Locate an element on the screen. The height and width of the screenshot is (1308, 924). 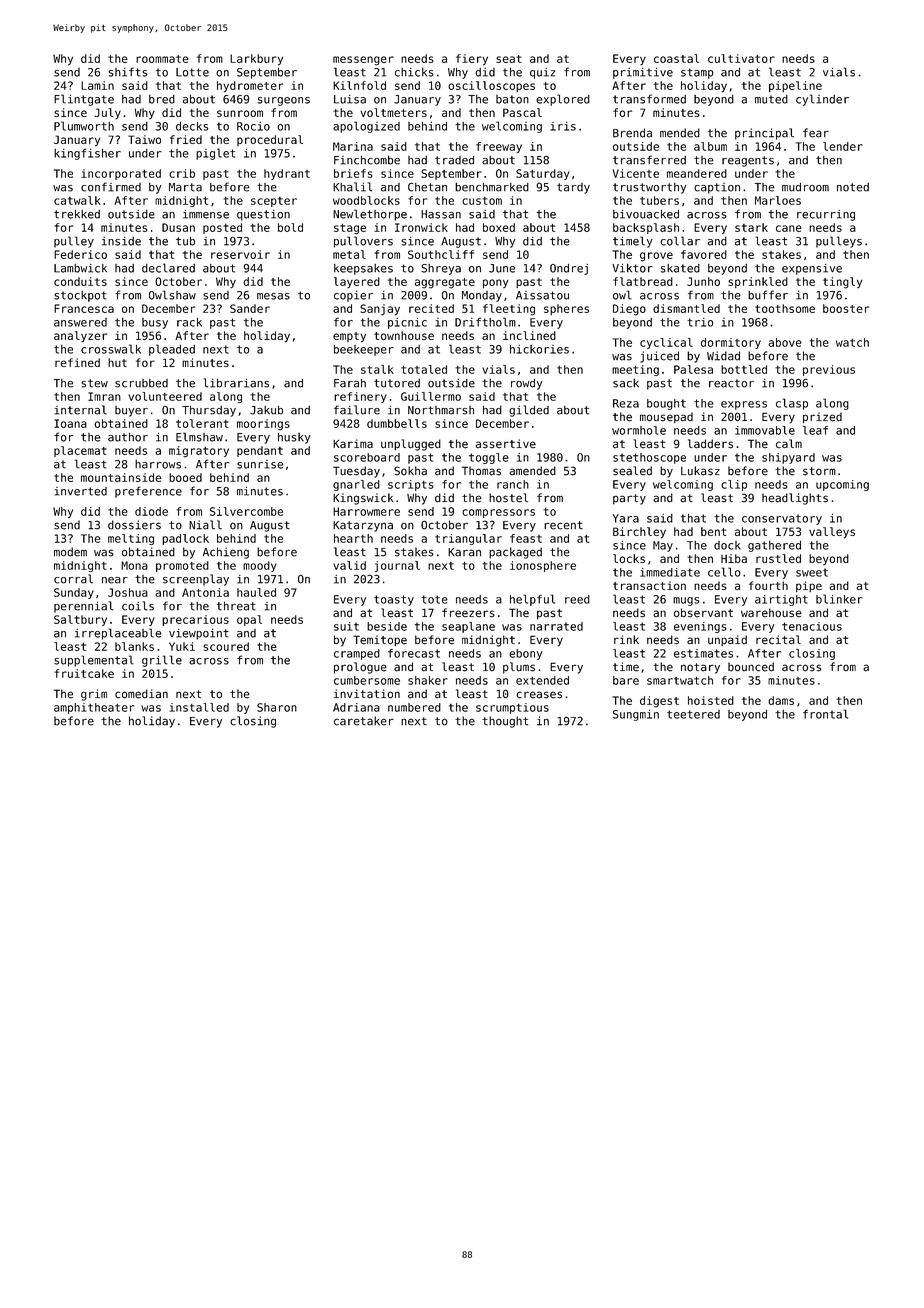
bottled is located at coordinates (744, 369).
